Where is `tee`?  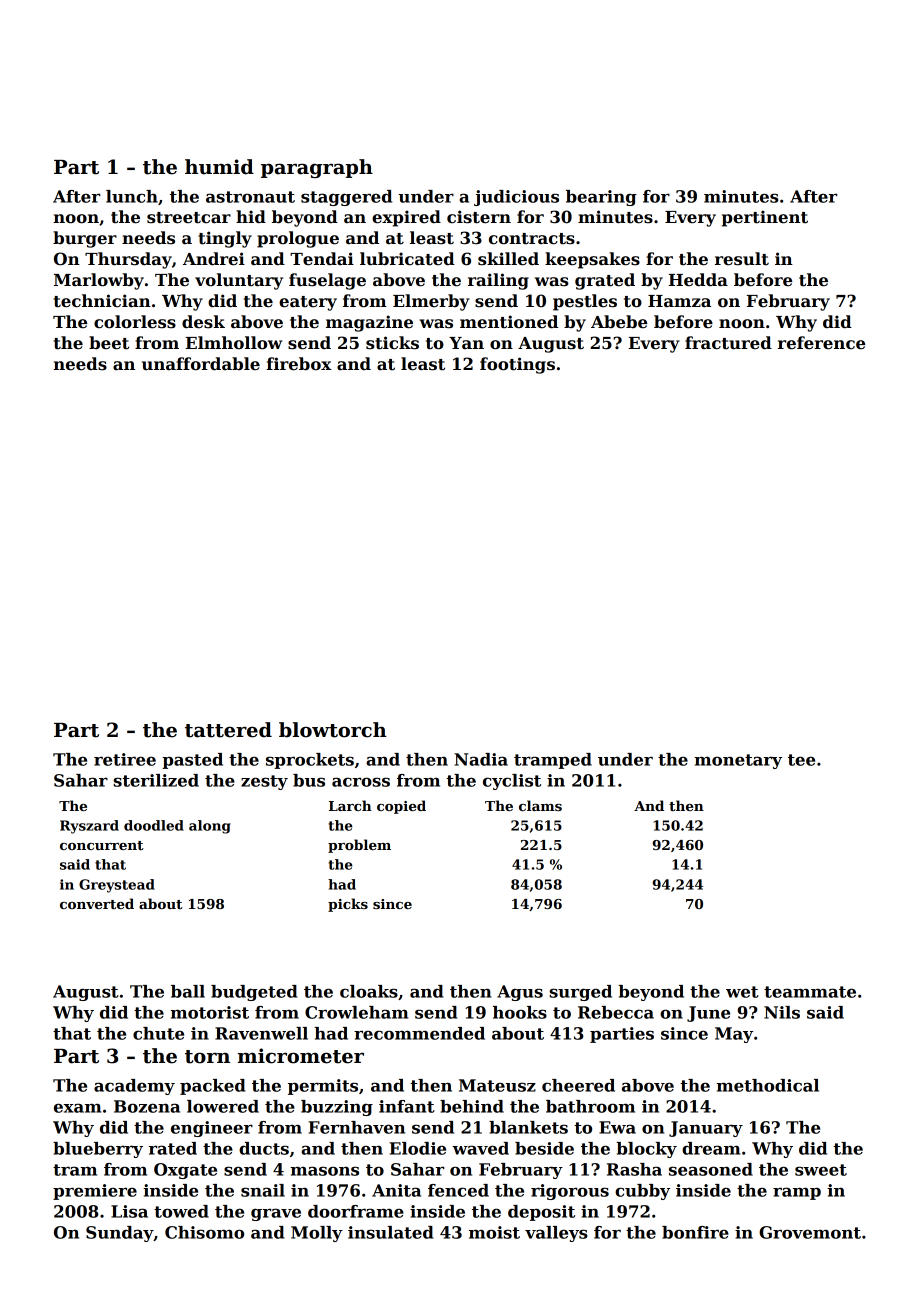
tee is located at coordinates (801, 760).
